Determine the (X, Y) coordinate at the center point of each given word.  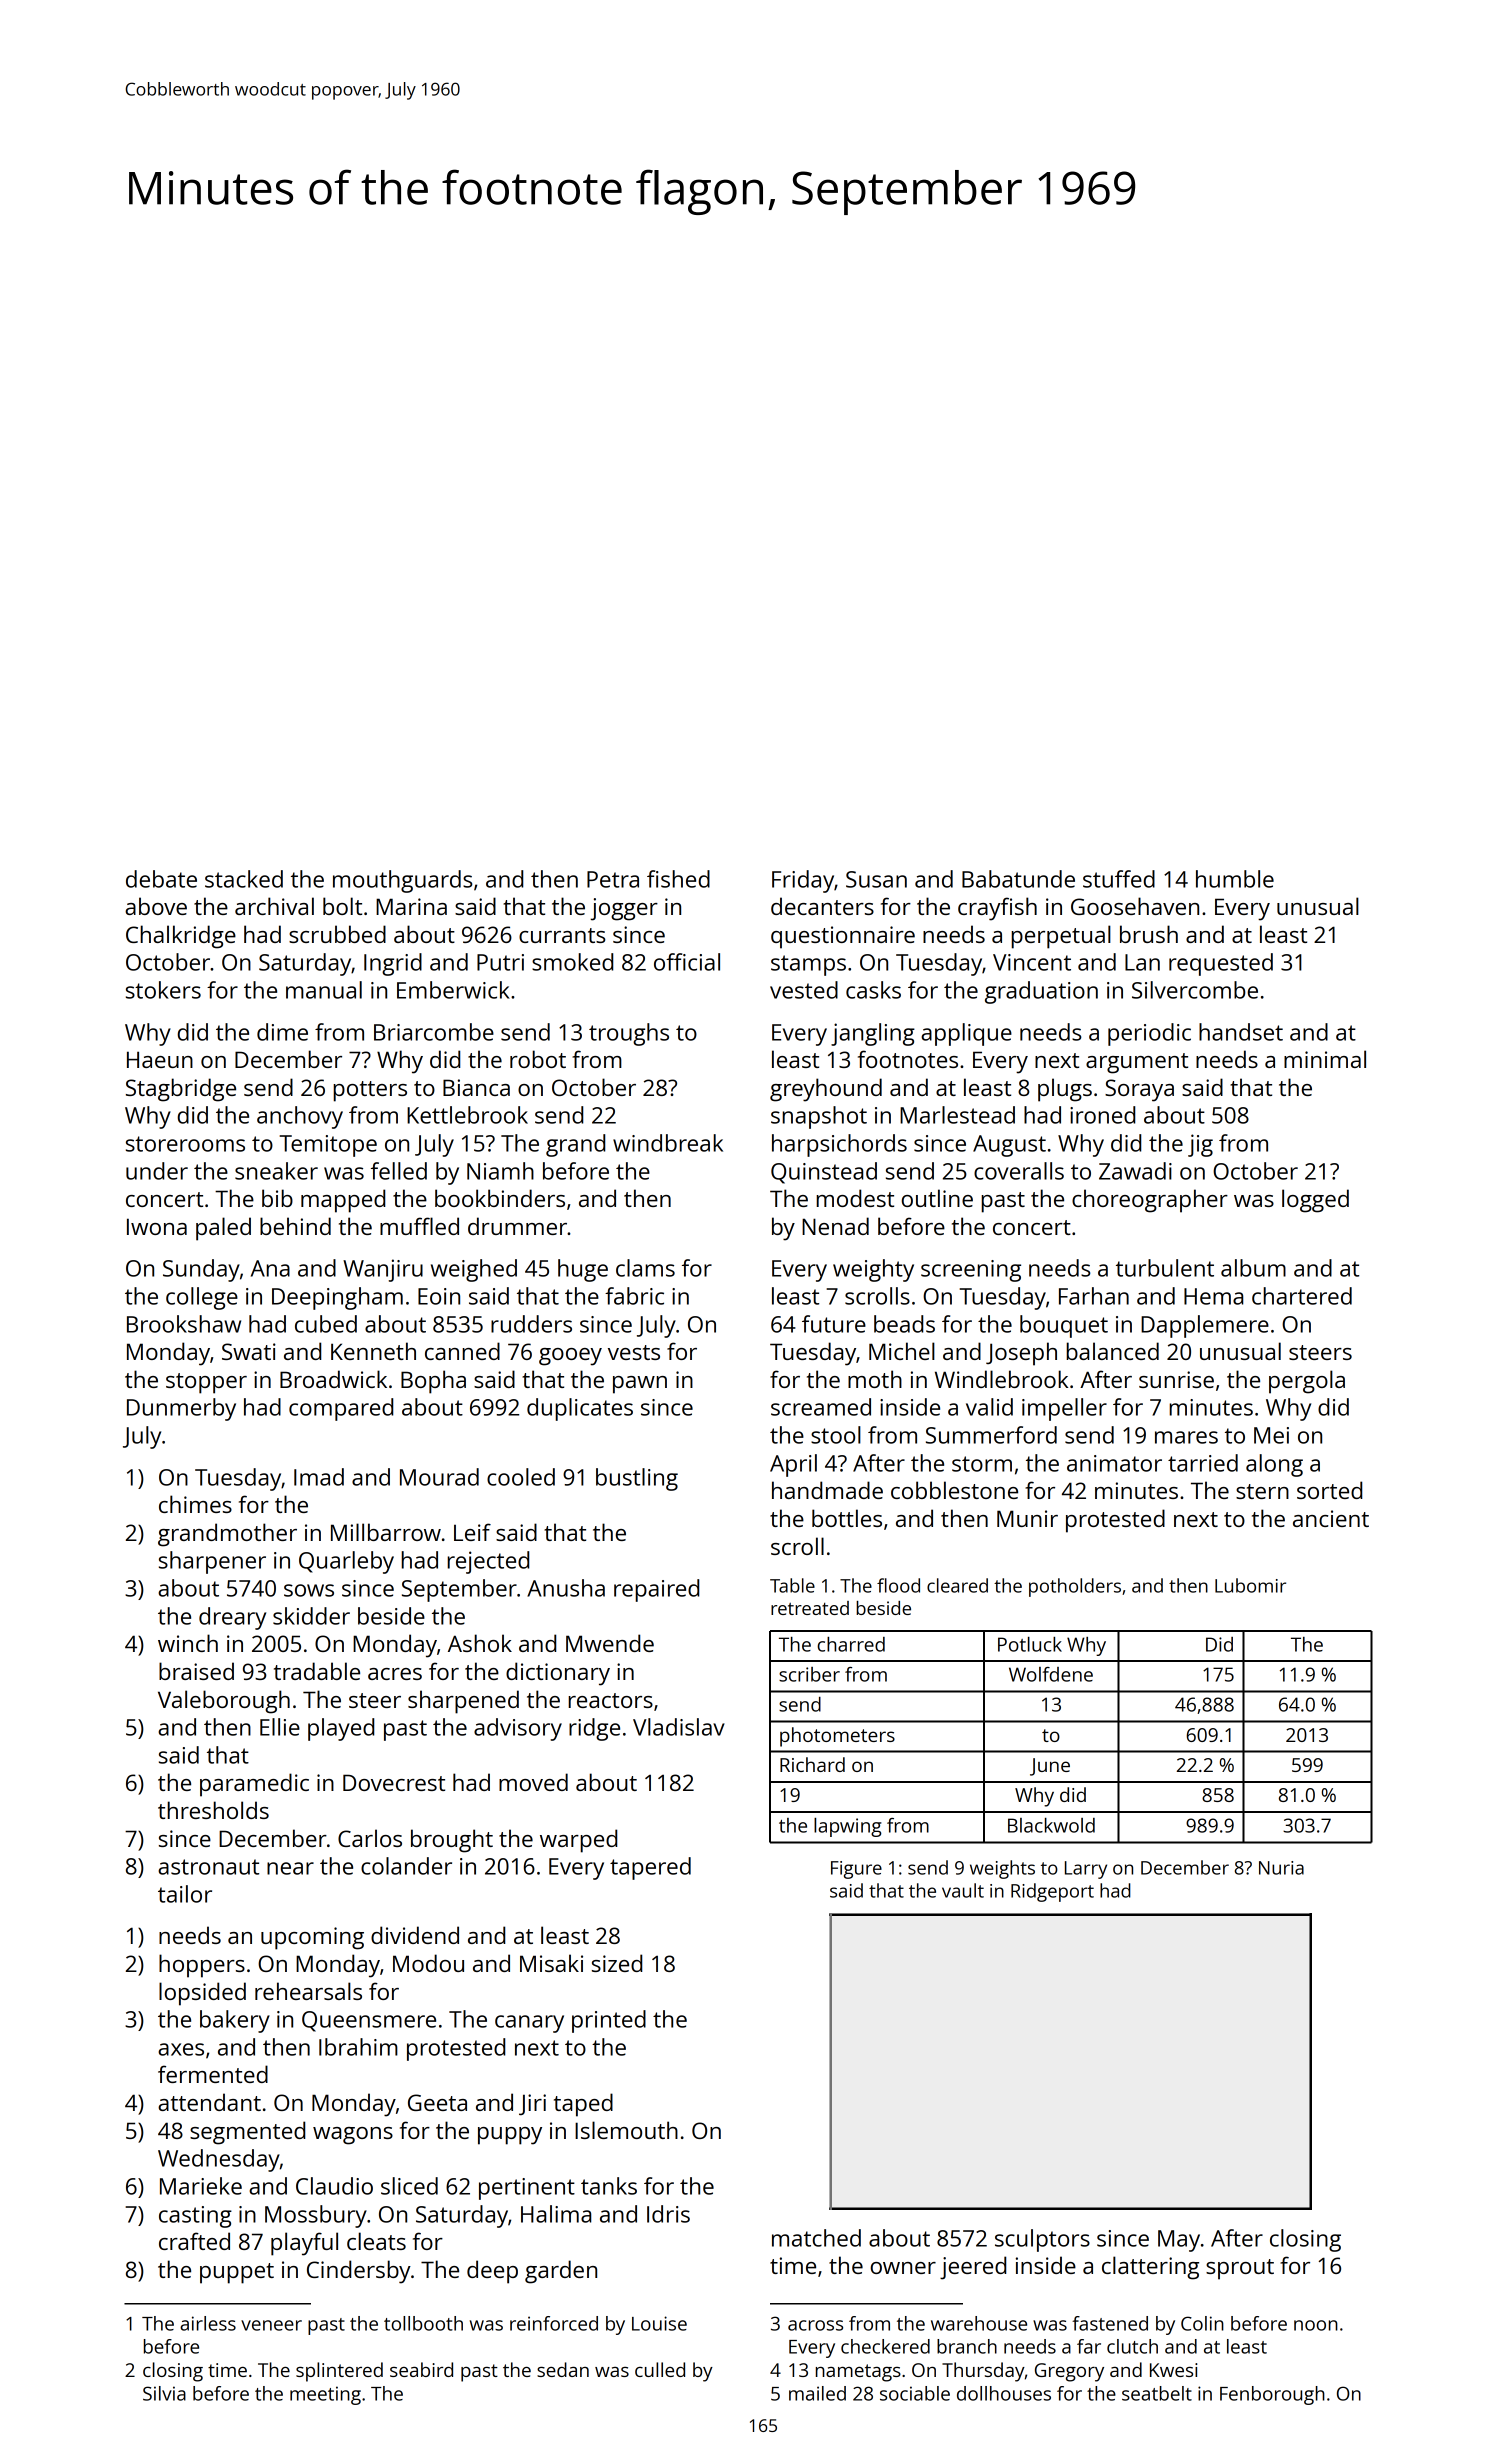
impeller (1064, 1409)
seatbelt (1157, 2393)
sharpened (463, 1702)
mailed (817, 2393)
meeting (325, 2395)
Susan (876, 879)
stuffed (1119, 879)
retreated (810, 1608)
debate (161, 879)
